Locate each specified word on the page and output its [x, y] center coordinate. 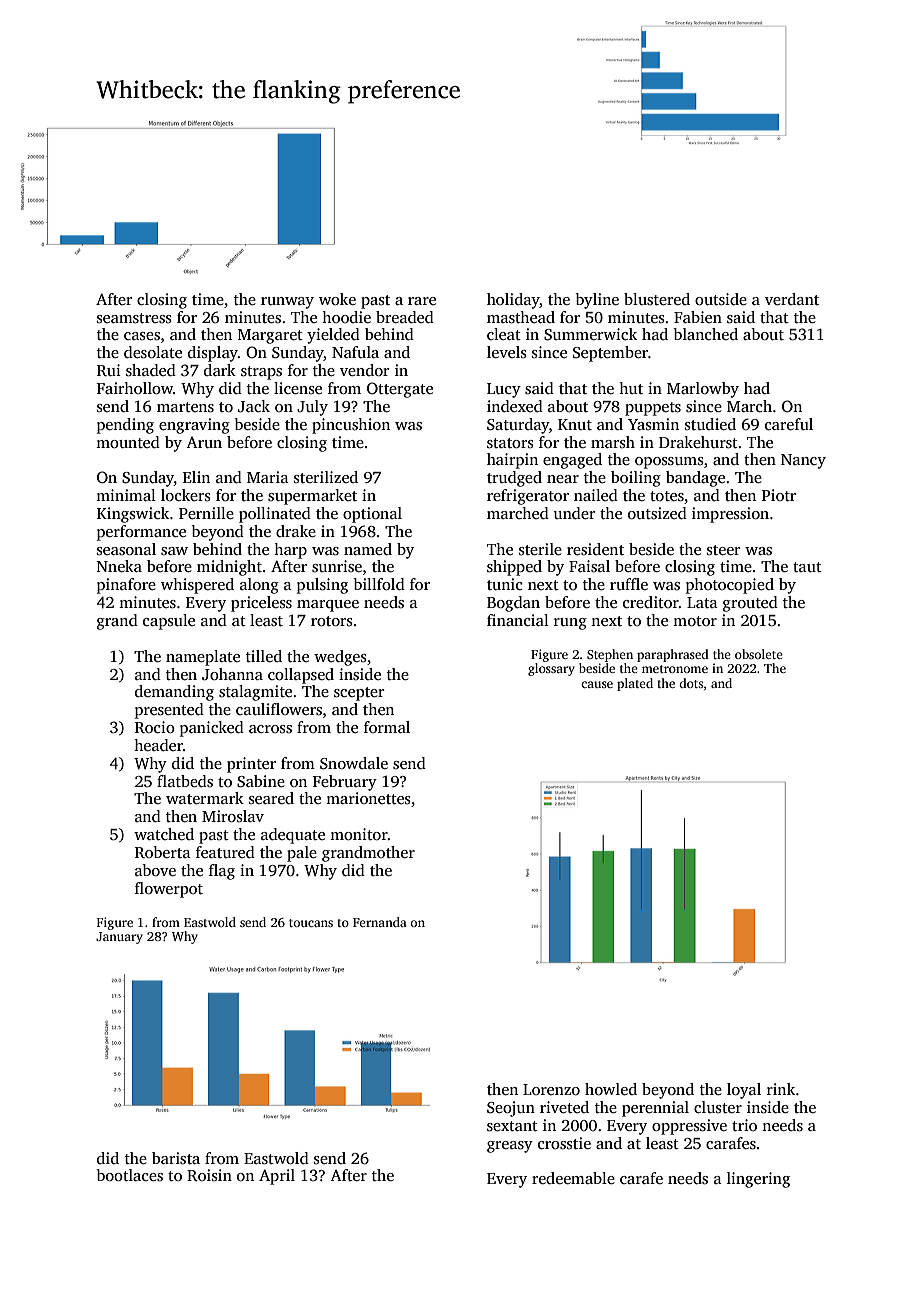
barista [176, 1158]
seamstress [134, 318]
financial [518, 620]
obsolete [759, 654]
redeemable [573, 1178]
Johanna [232, 674]
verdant [792, 299]
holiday [513, 301]
